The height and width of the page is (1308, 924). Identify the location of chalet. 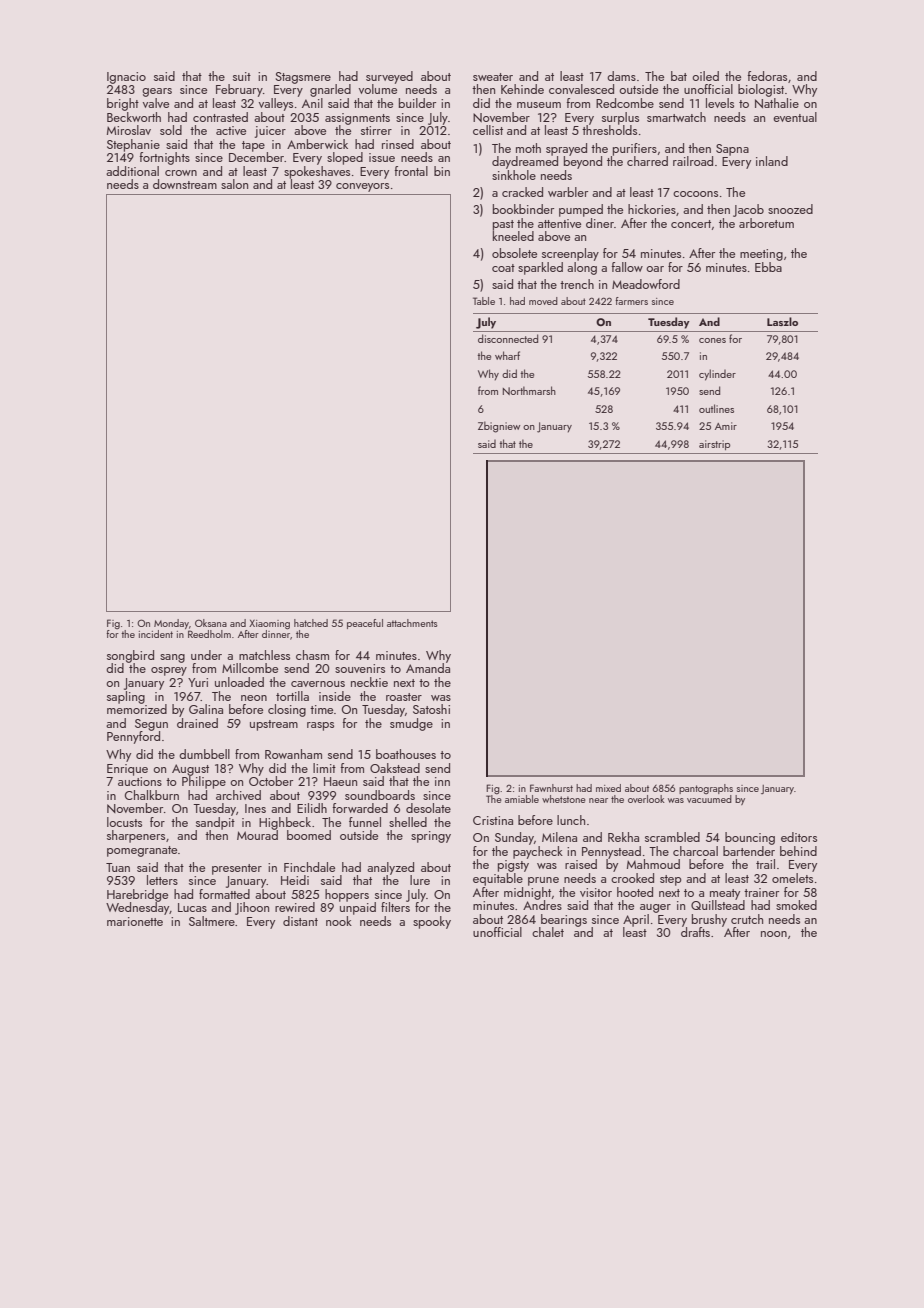
(548, 932).
